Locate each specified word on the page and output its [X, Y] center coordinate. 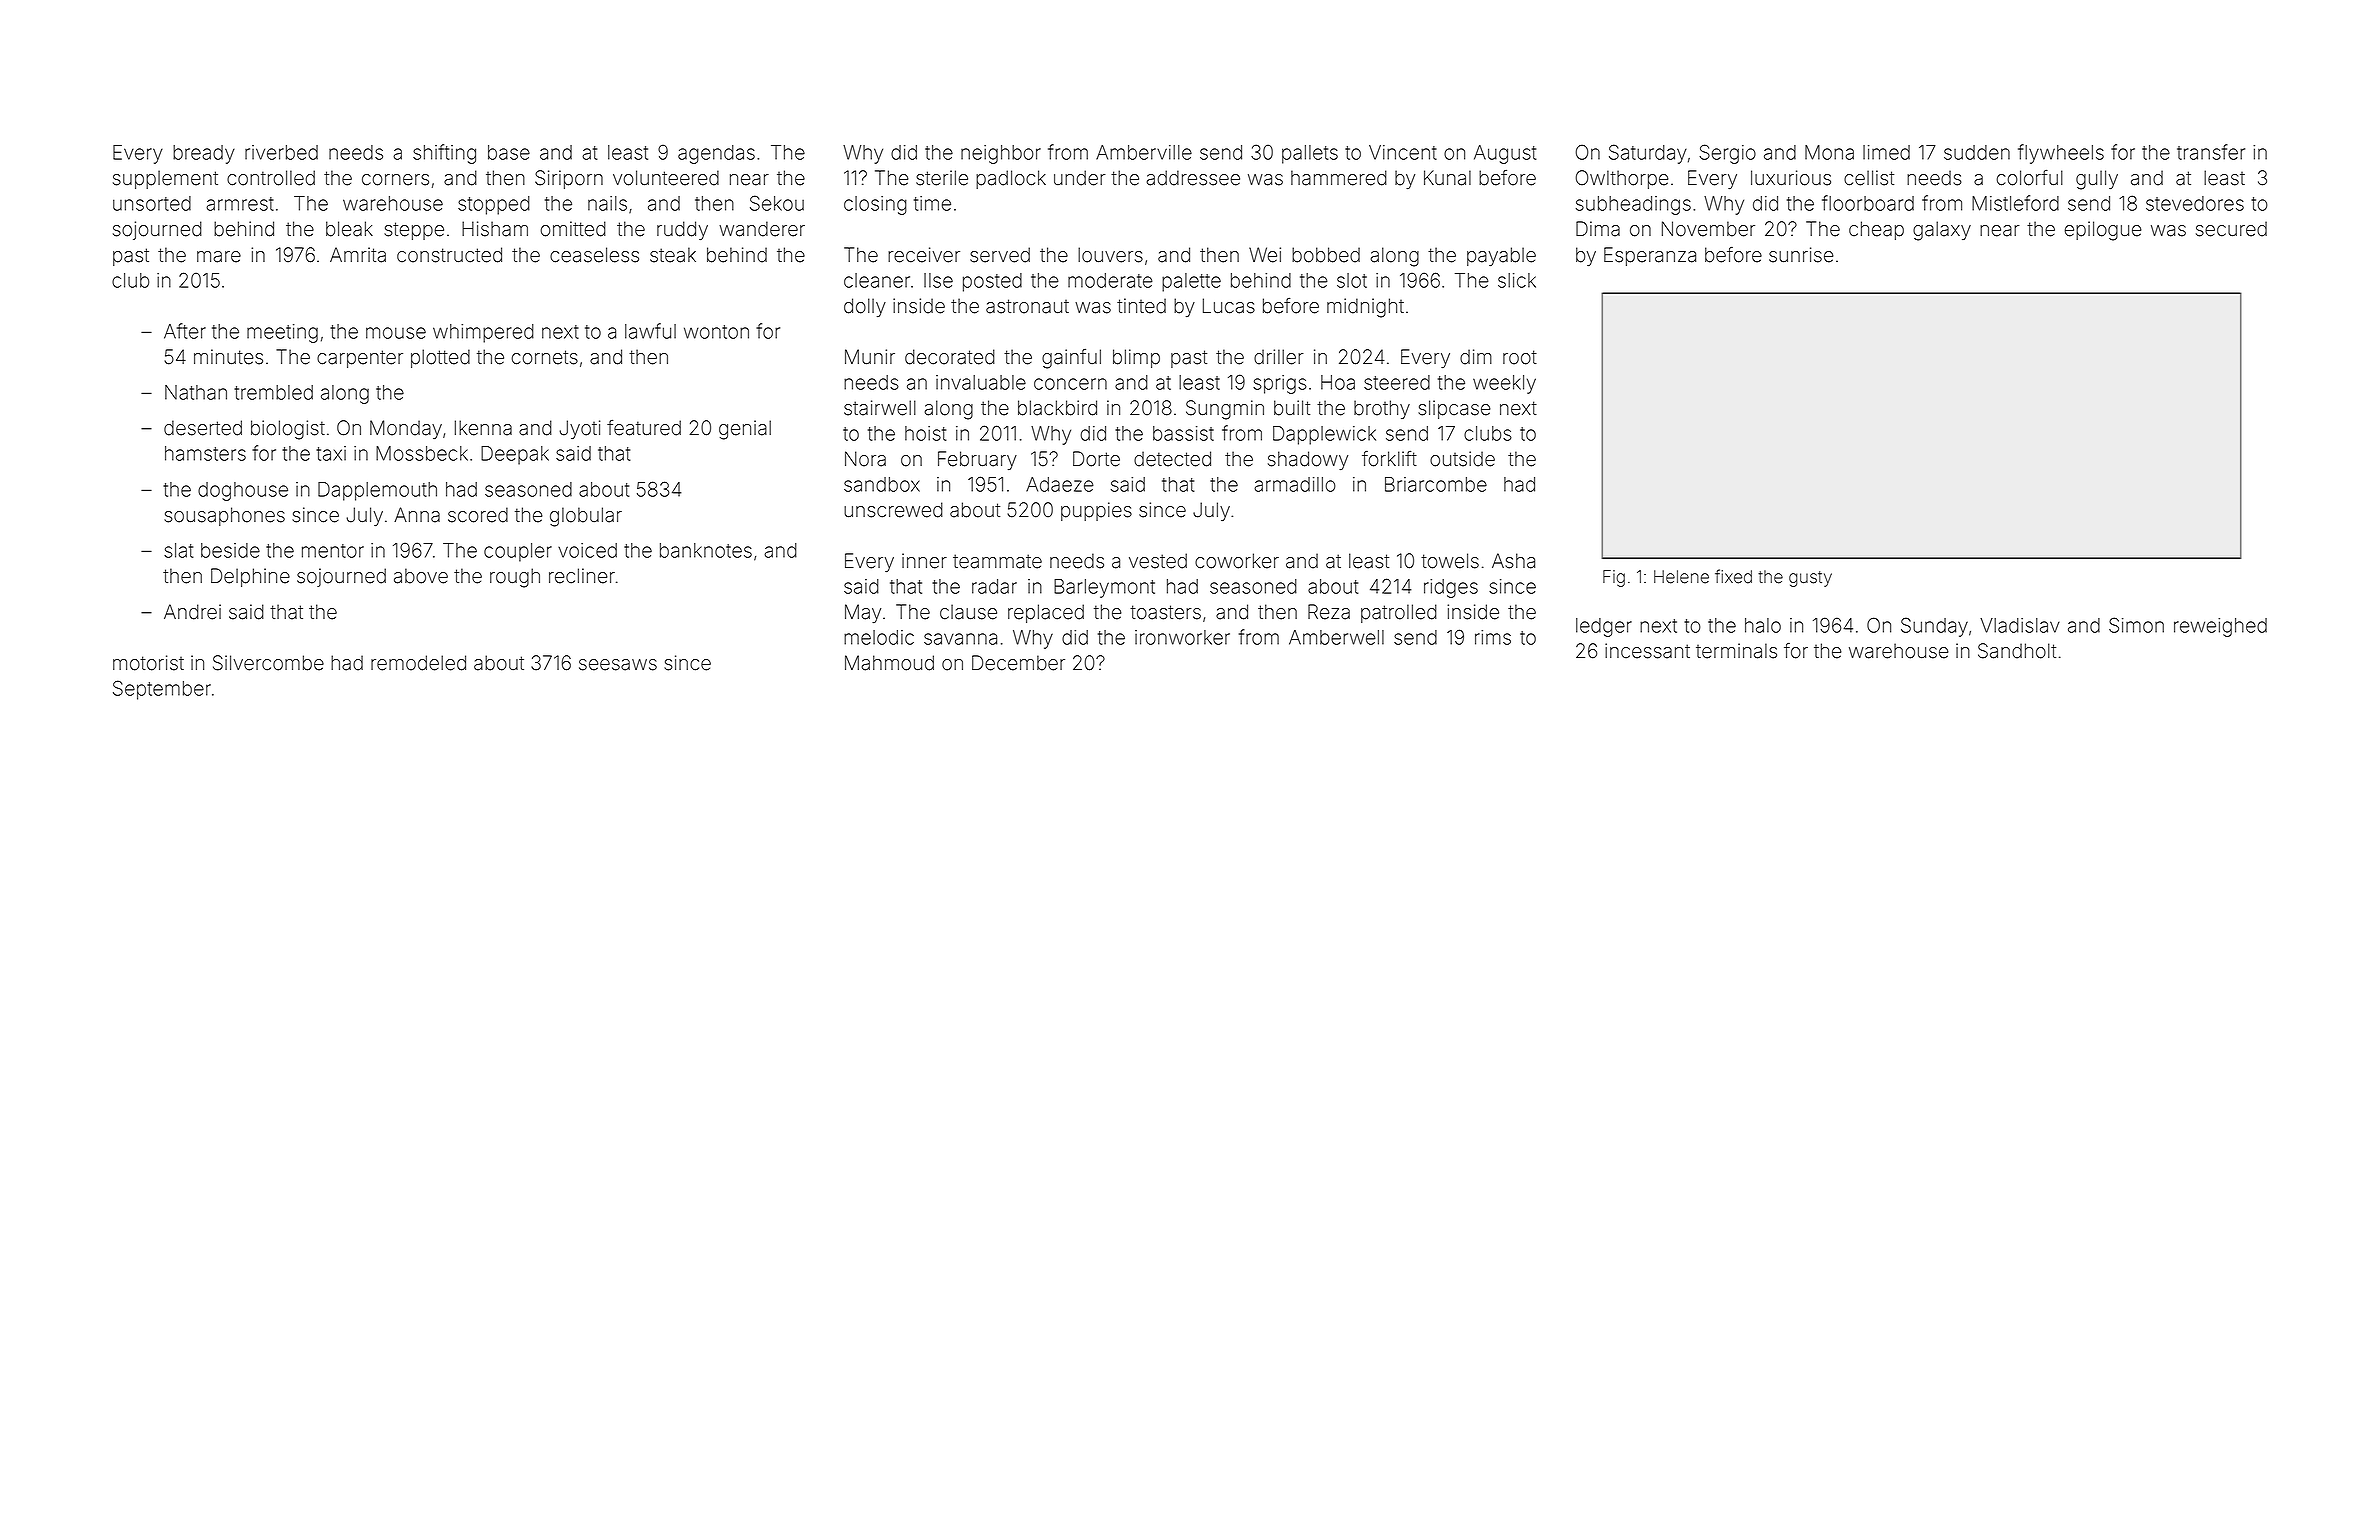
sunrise [1801, 255]
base [509, 152]
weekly [1504, 384]
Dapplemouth [377, 491]
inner [924, 561]
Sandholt [2017, 651]
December [1018, 663]
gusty [1810, 579]
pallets [1310, 154]
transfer [2211, 152]
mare [219, 257]
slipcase [1454, 409]
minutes [228, 357]
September [162, 690]
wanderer [762, 229]
